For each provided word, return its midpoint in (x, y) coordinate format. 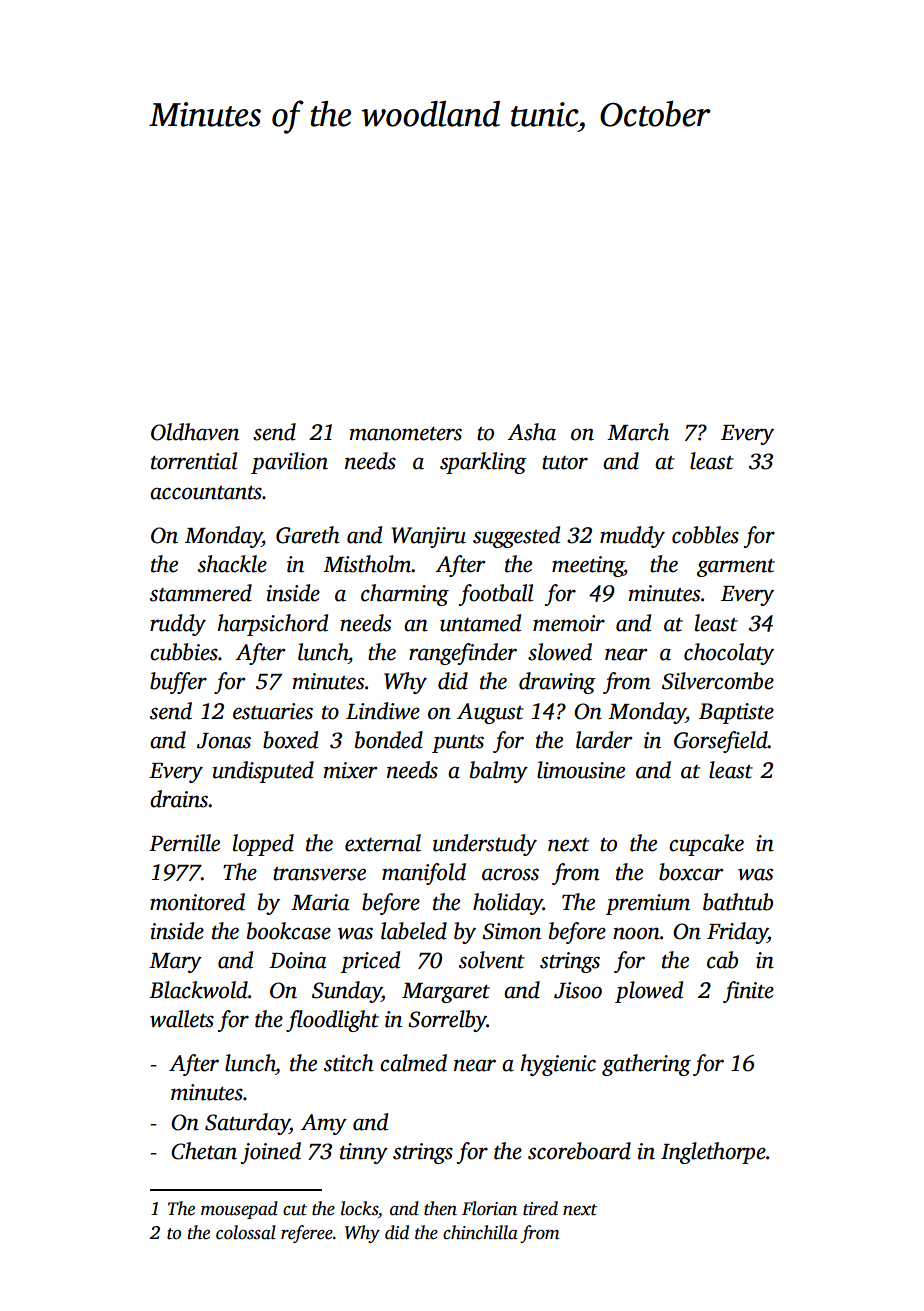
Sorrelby (447, 1021)
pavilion (289, 463)
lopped (263, 845)
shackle (232, 564)
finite (748, 992)
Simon (511, 931)
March (638, 432)
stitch (349, 1063)
